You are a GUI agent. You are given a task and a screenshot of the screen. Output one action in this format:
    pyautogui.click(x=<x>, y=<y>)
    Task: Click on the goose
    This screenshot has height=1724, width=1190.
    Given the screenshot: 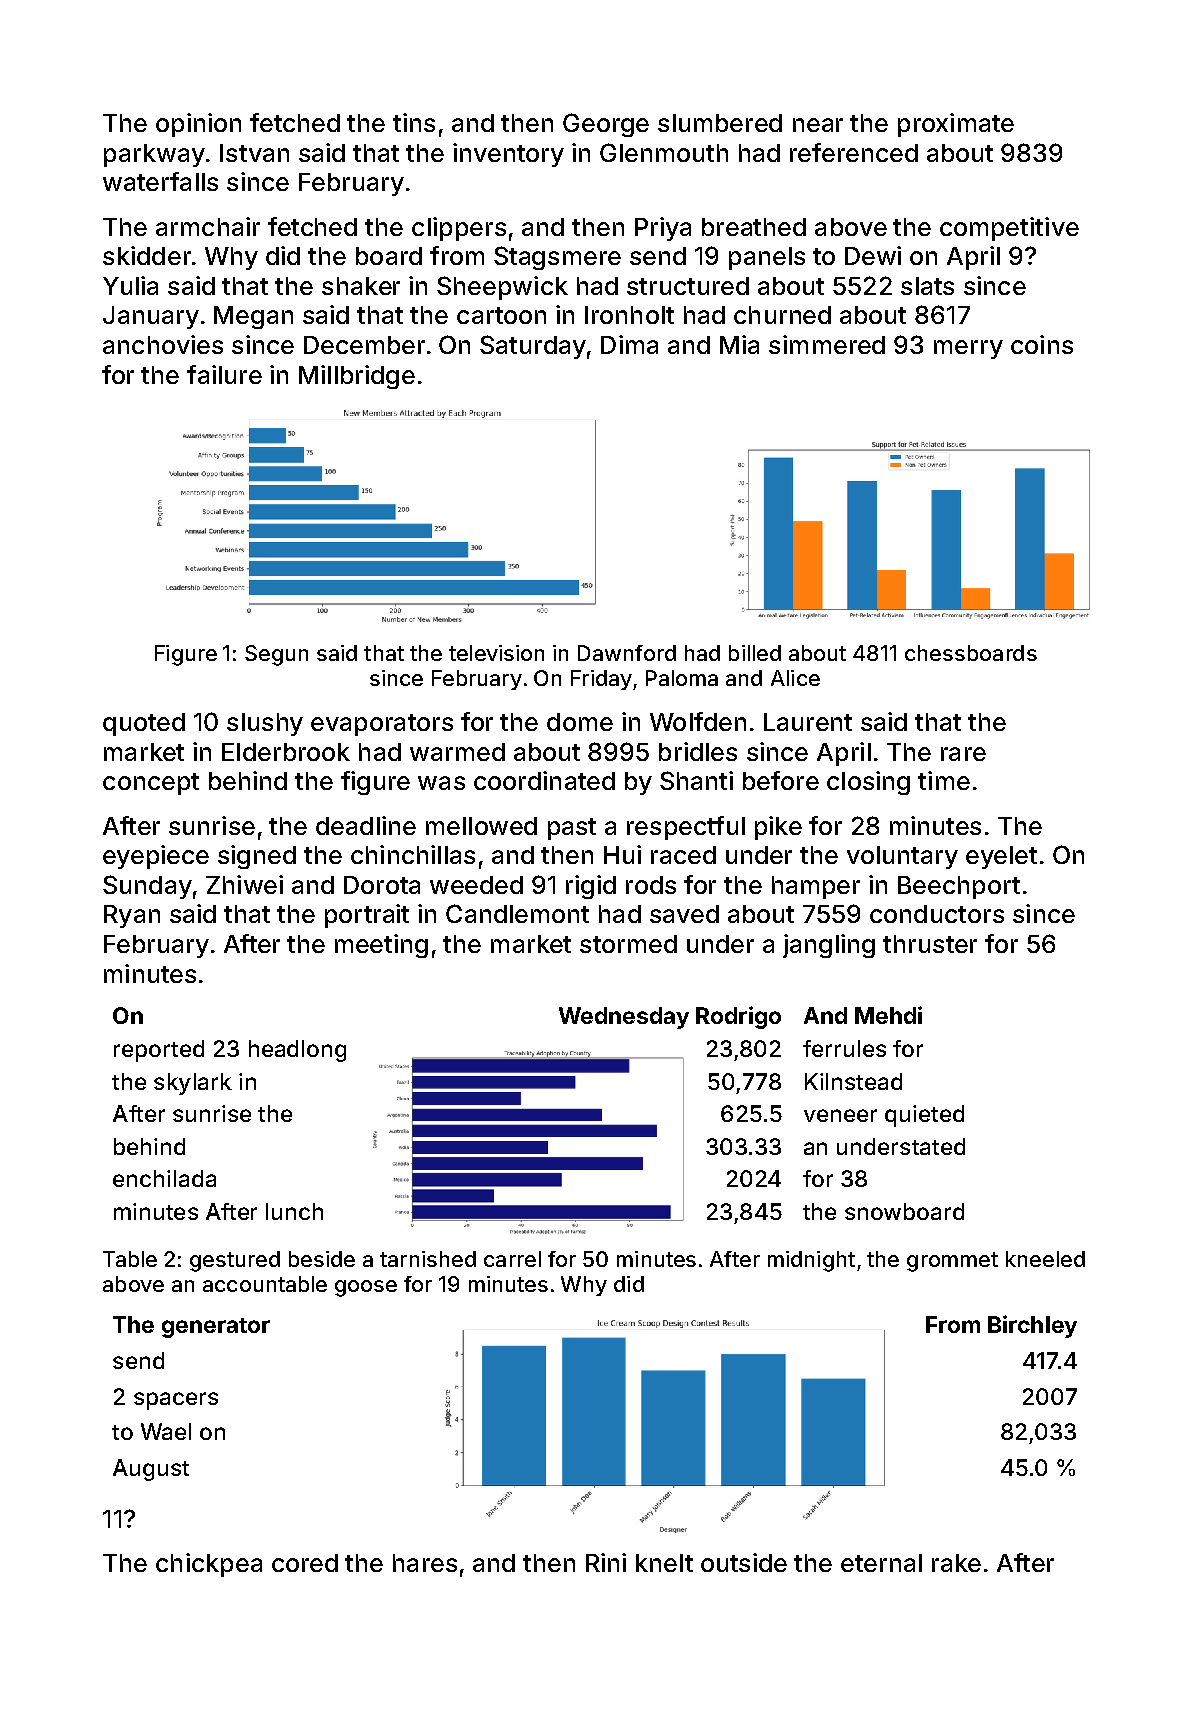 What is the action you would take?
    pyautogui.click(x=366, y=1288)
